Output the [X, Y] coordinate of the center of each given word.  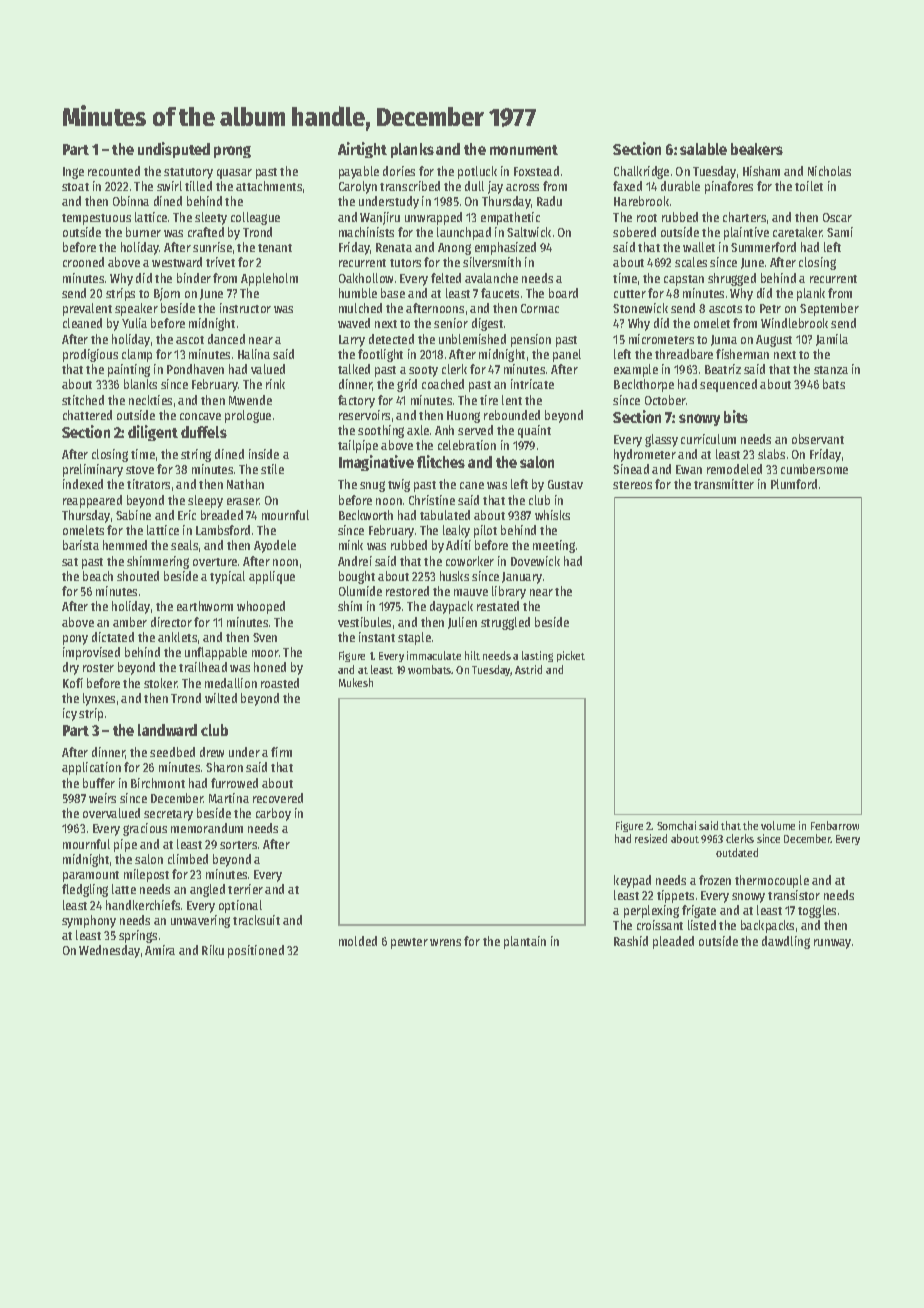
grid [407, 385]
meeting [554, 546]
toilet [809, 186]
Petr [770, 308]
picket [571, 656]
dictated [113, 637]
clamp [137, 355]
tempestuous [96, 219]
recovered [278, 798]
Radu [549, 201]
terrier [245, 889]
